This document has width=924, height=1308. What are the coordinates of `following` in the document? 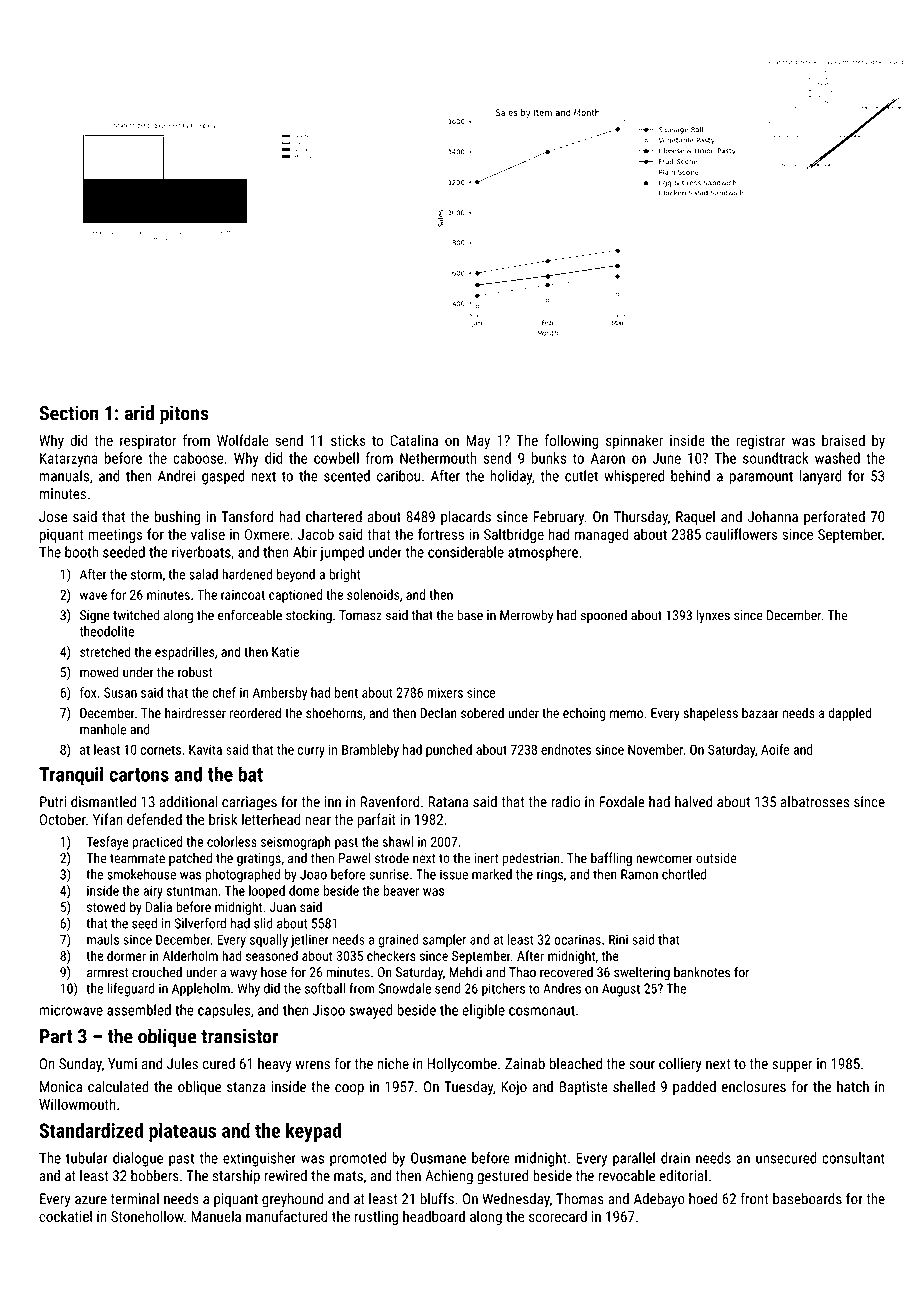 It's located at (572, 441).
